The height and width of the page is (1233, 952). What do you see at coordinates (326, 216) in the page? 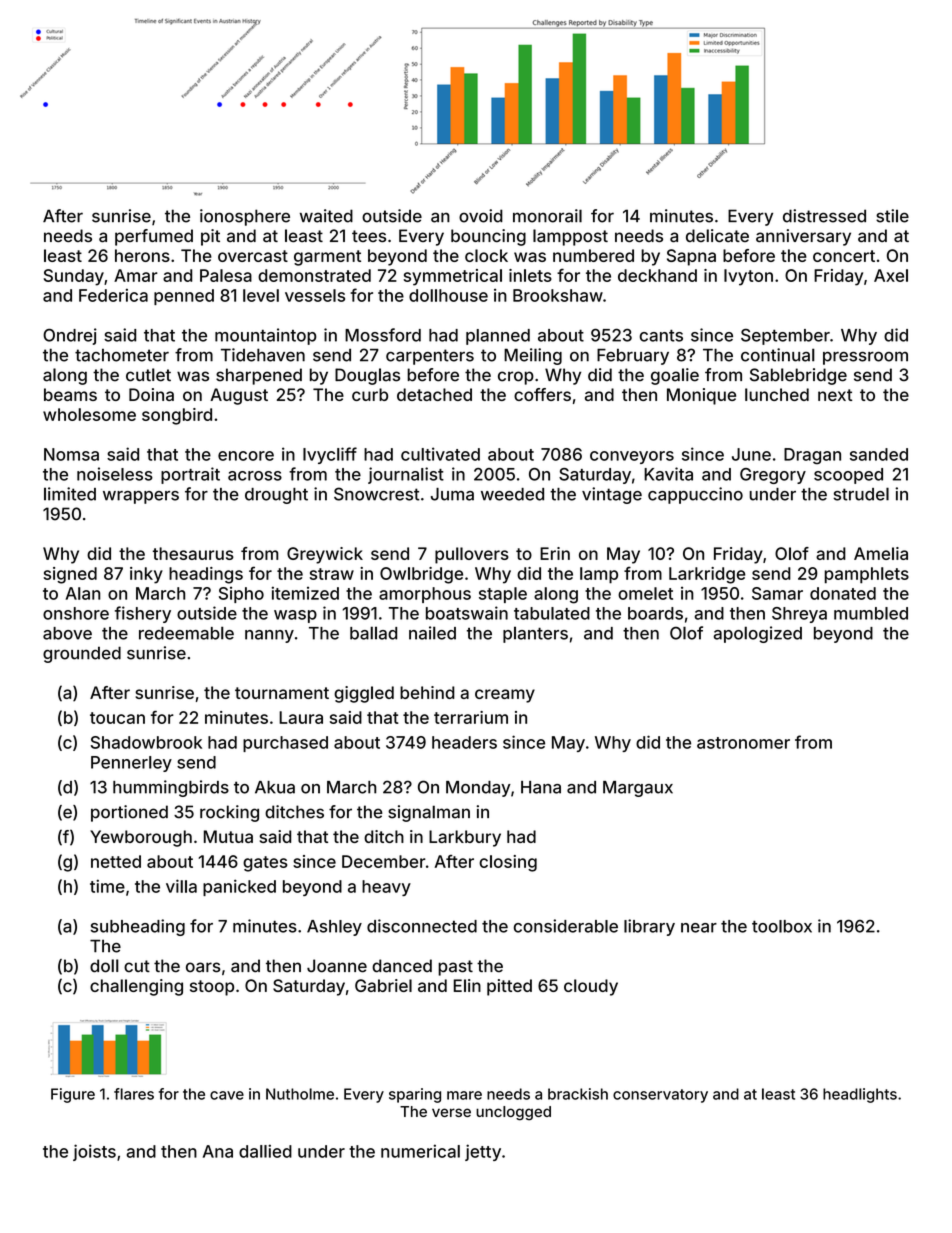
I see `waited` at bounding box center [326, 216].
